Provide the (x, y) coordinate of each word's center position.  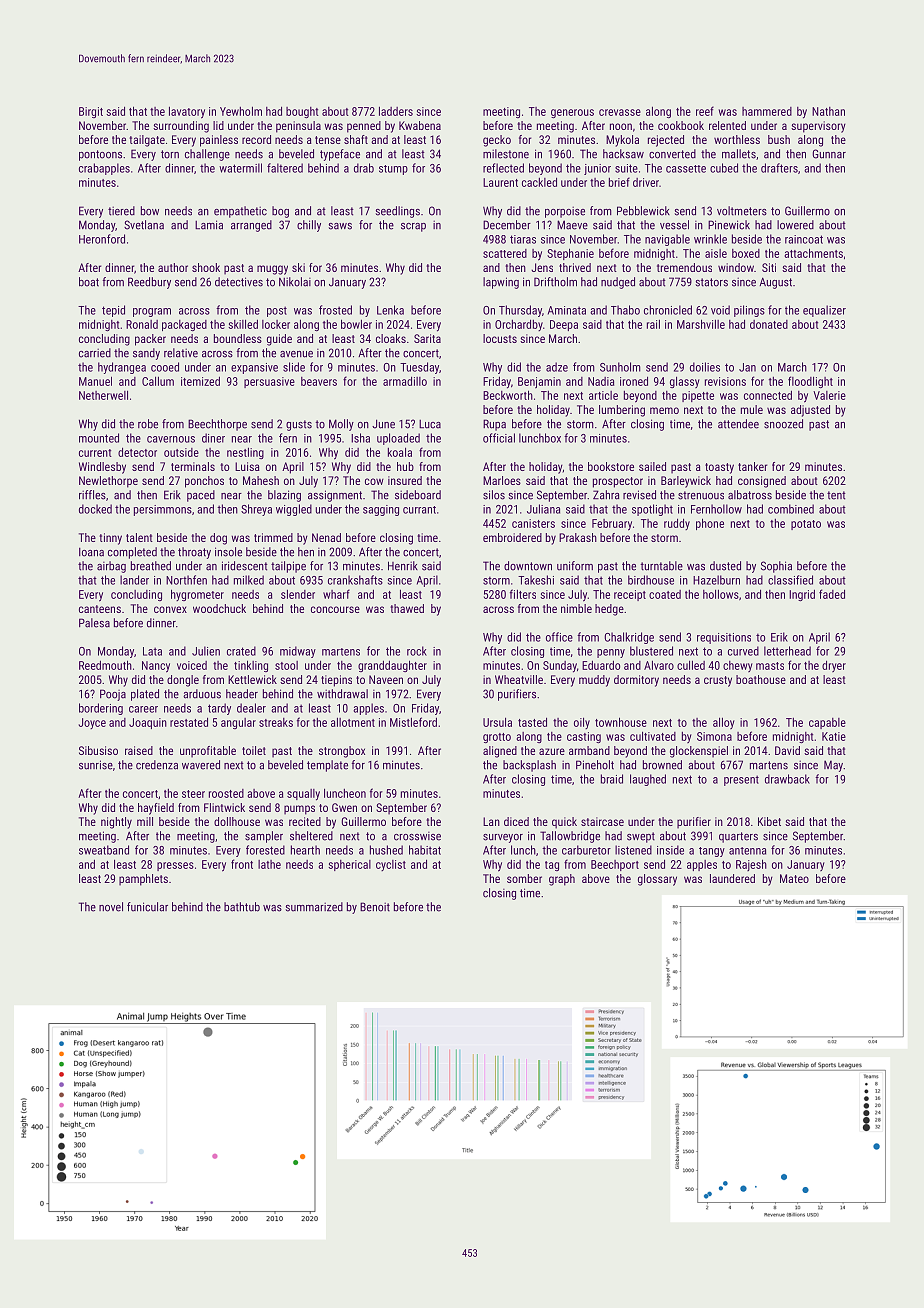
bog (280, 212)
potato (806, 525)
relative (181, 353)
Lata (152, 651)
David (787, 750)
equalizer (824, 311)
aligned (500, 752)
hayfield (156, 809)
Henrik (403, 566)
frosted (335, 310)
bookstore (611, 466)
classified (790, 580)
